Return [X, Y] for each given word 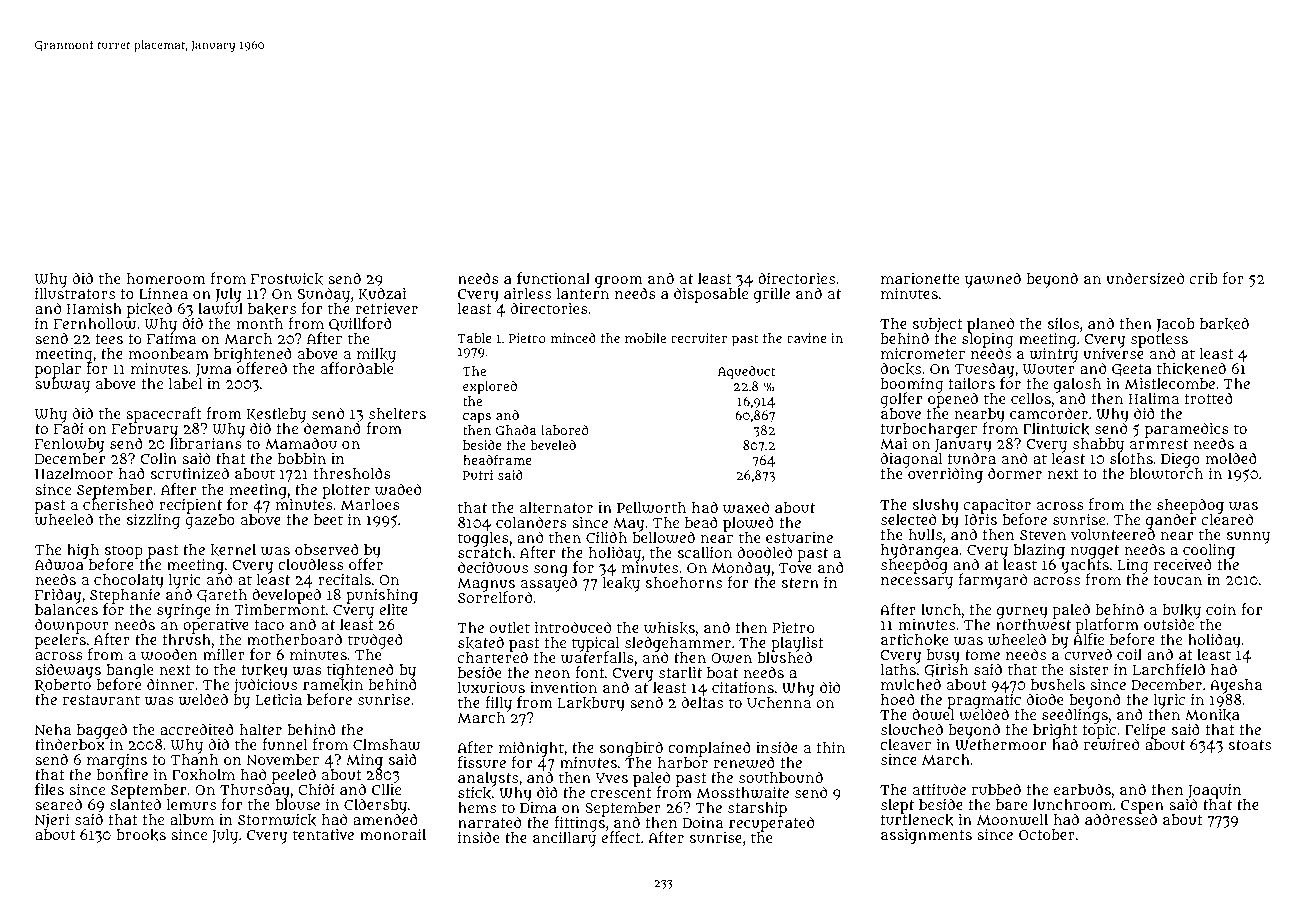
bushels [1058, 684]
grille [772, 295]
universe [1113, 354]
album [192, 819]
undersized [1145, 278]
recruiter [699, 338]
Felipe [1145, 731]
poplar [58, 371]
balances [66, 609]
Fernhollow [95, 324]
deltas [702, 702]
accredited [197, 729]
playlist [797, 644]
